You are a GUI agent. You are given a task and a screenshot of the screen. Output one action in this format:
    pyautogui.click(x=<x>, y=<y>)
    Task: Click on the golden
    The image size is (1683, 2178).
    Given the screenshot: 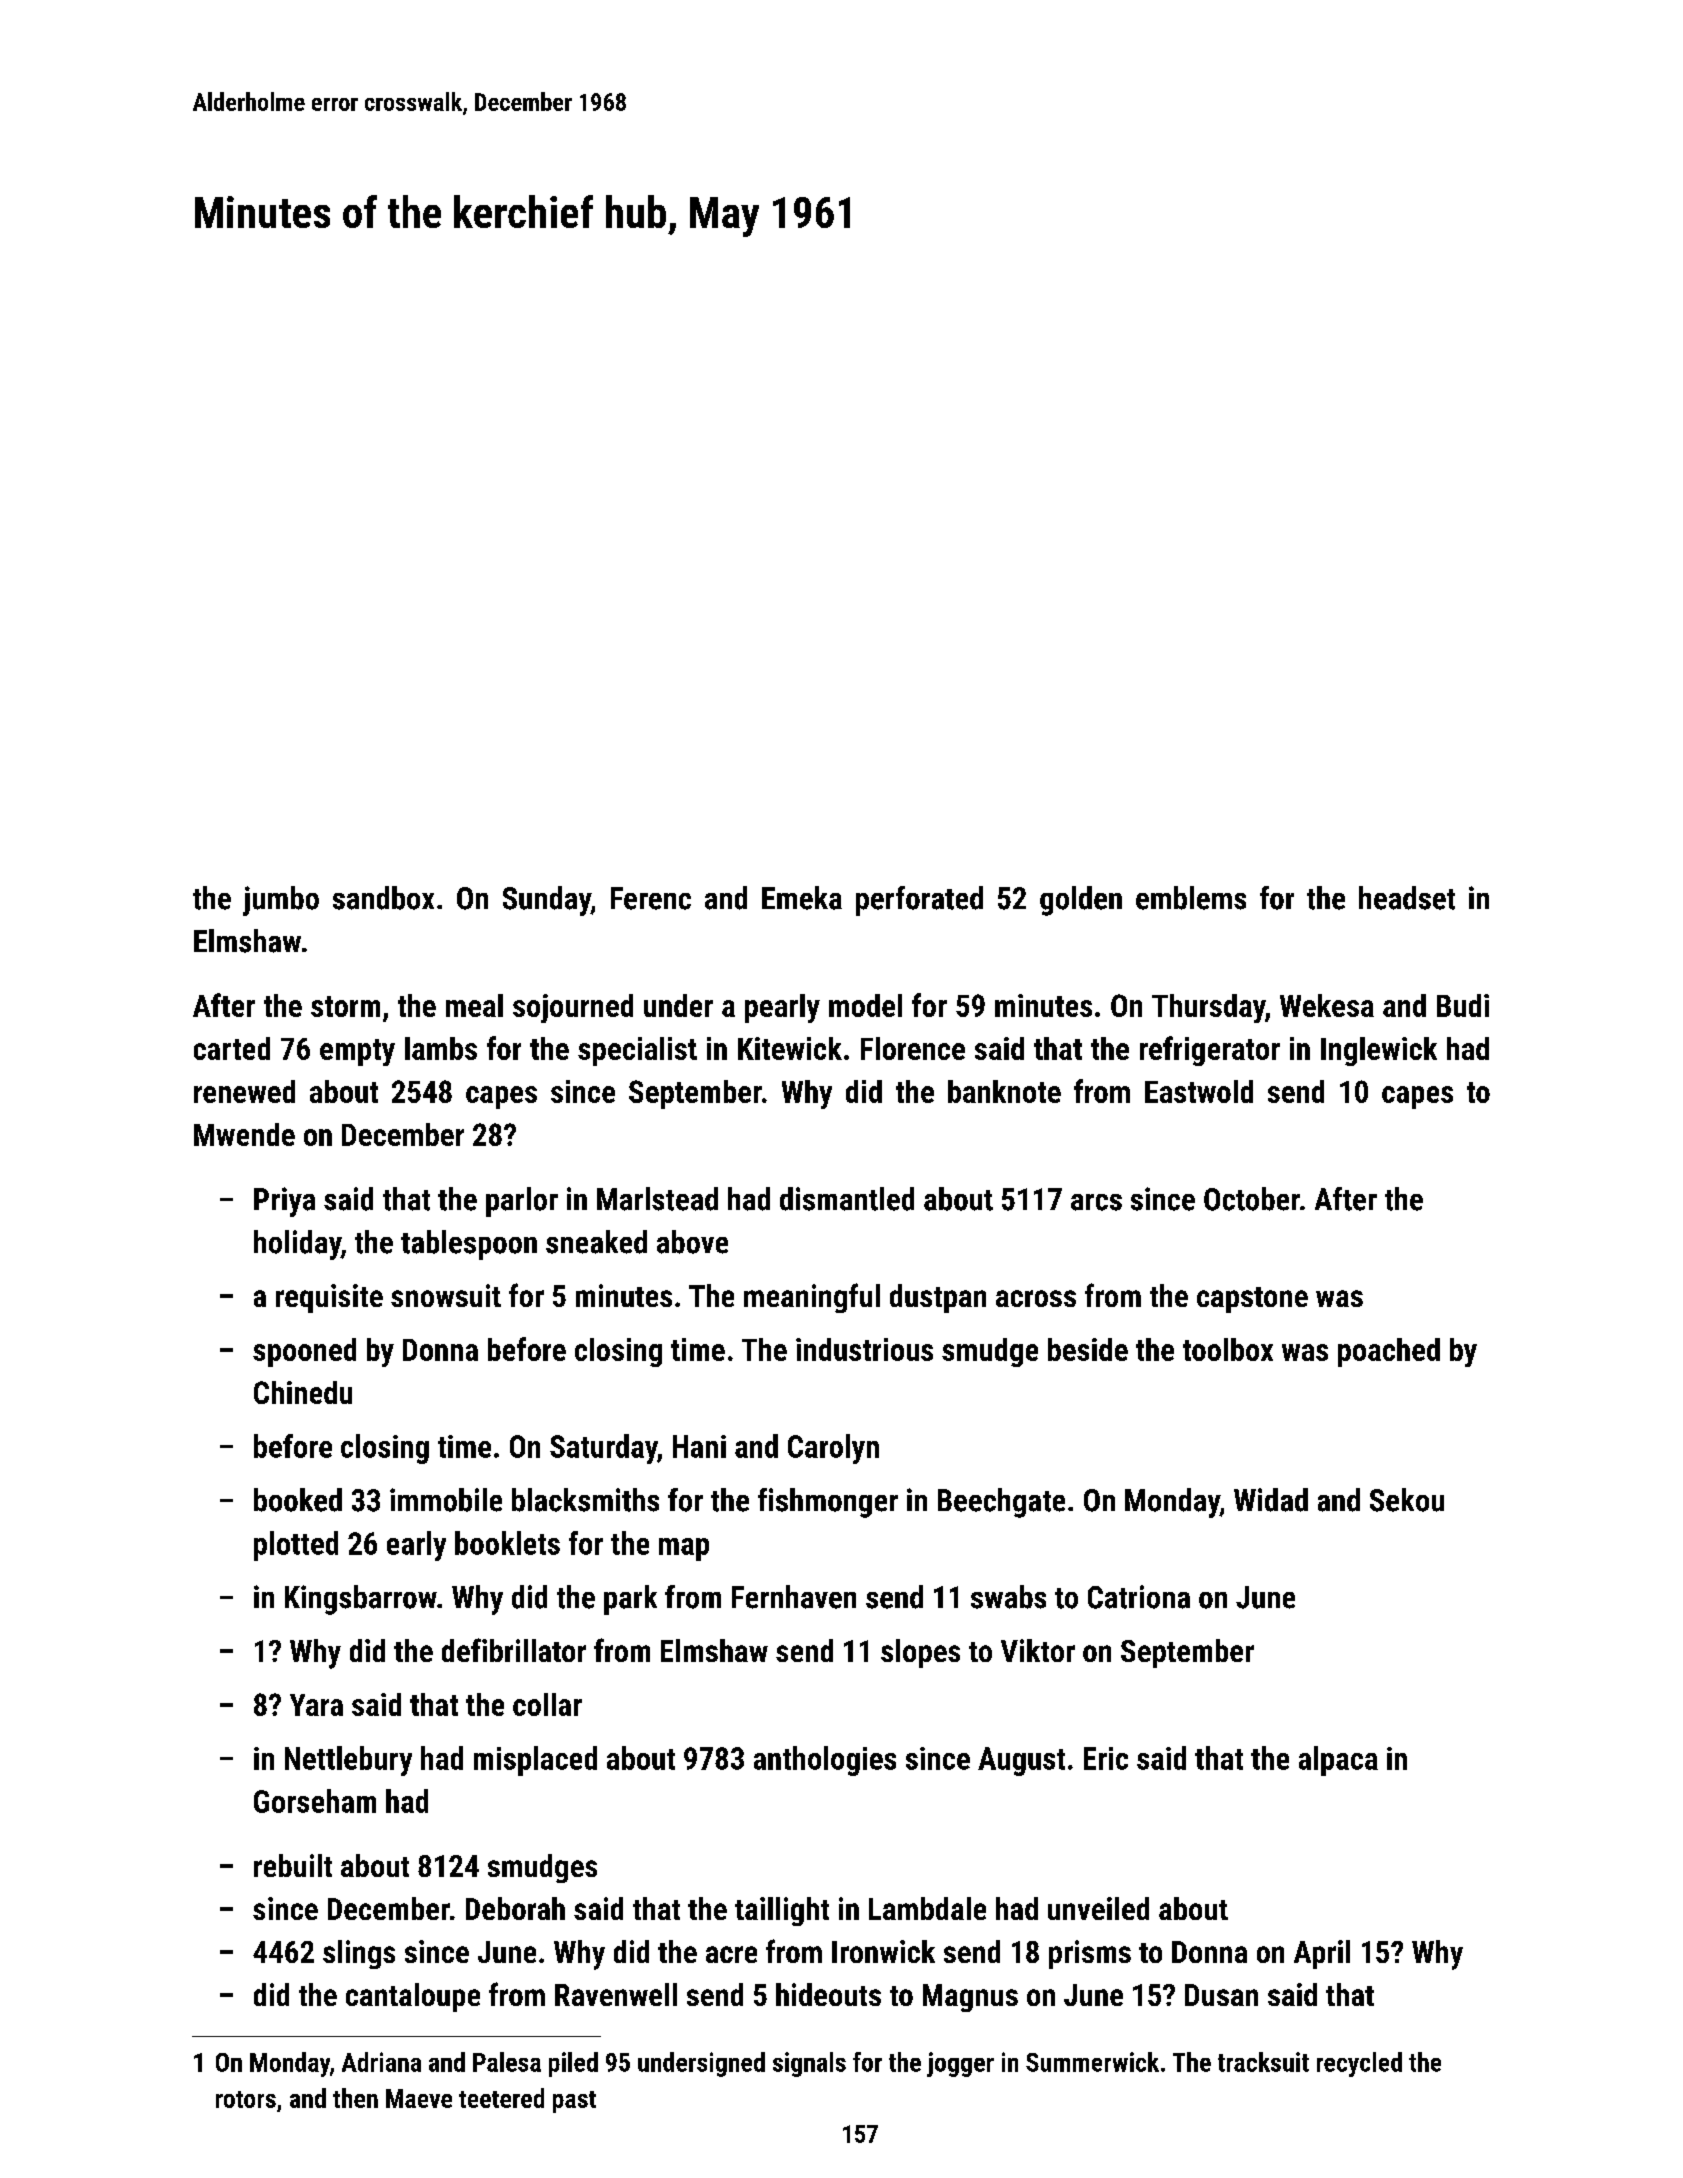 What is the action you would take?
    pyautogui.click(x=1081, y=901)
